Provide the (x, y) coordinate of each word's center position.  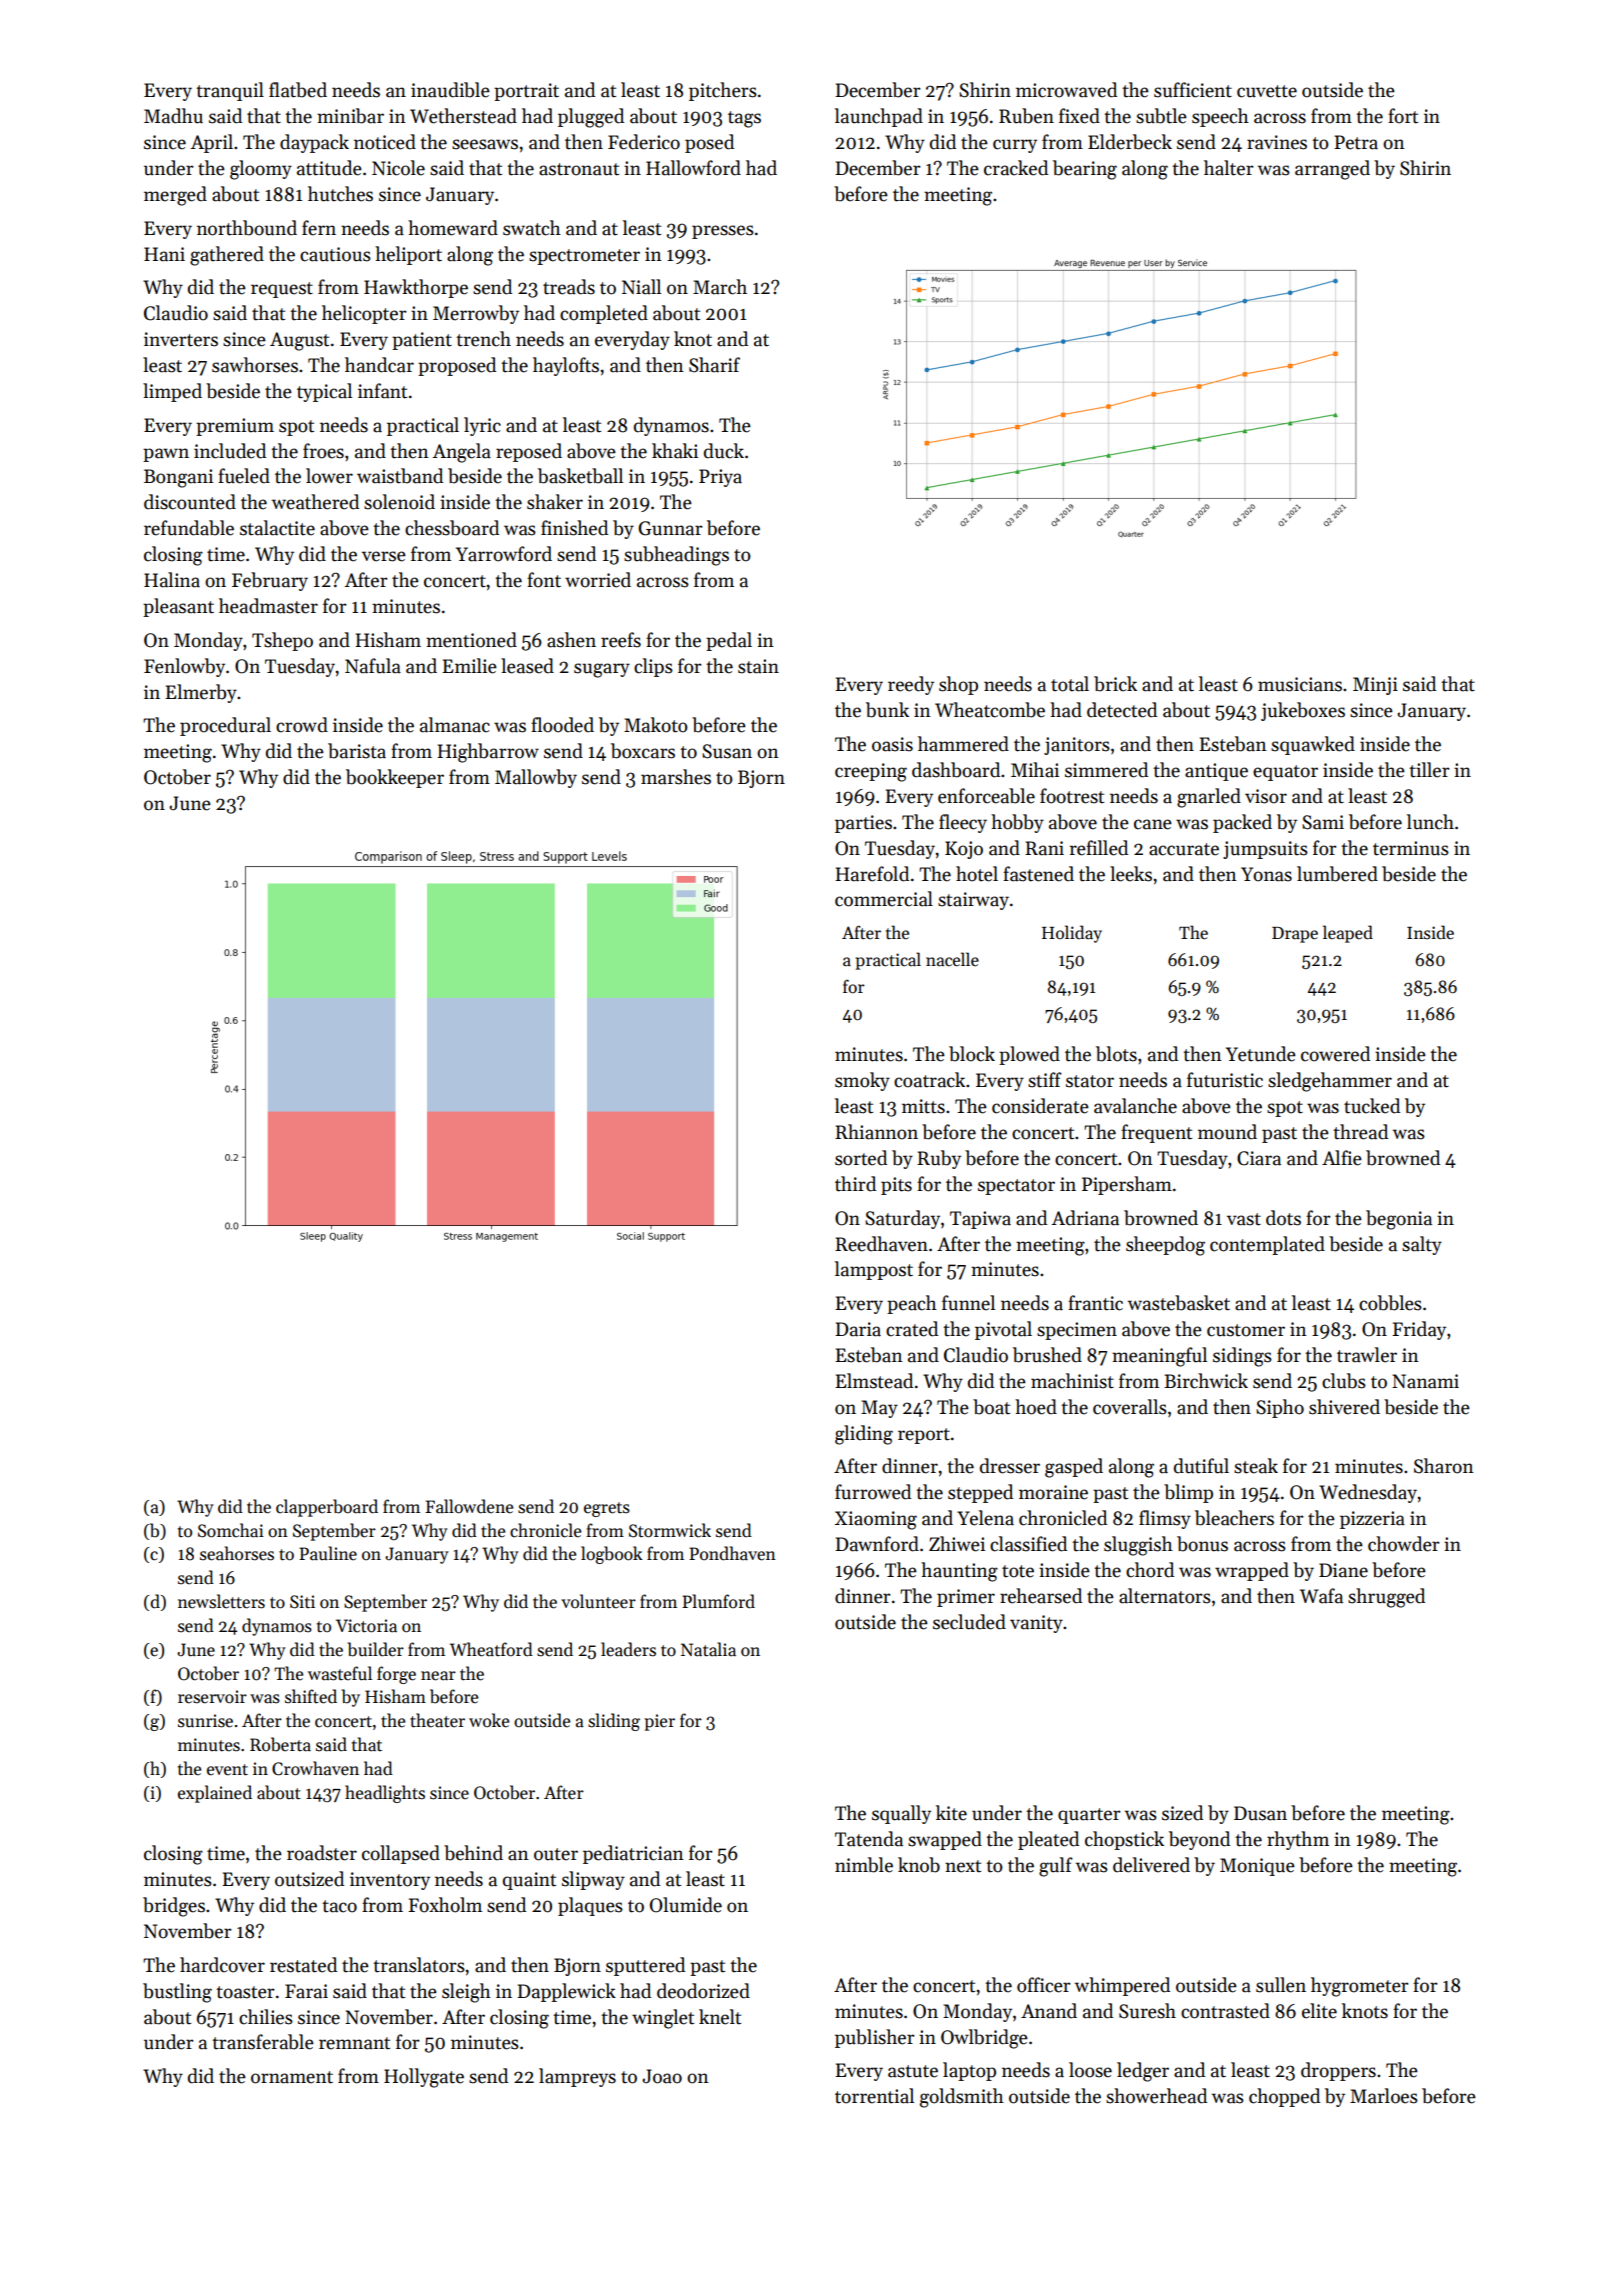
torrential (874, 2096)
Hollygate (424, 2078)
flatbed (298, 90)
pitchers (723, 91)
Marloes (1384, 2096)
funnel (968, 1303)
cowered (1335, 1054)
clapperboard (327, 1508)
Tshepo (282, 641)
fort (1403, 116)
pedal (729, 641)
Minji (1375, 686)
